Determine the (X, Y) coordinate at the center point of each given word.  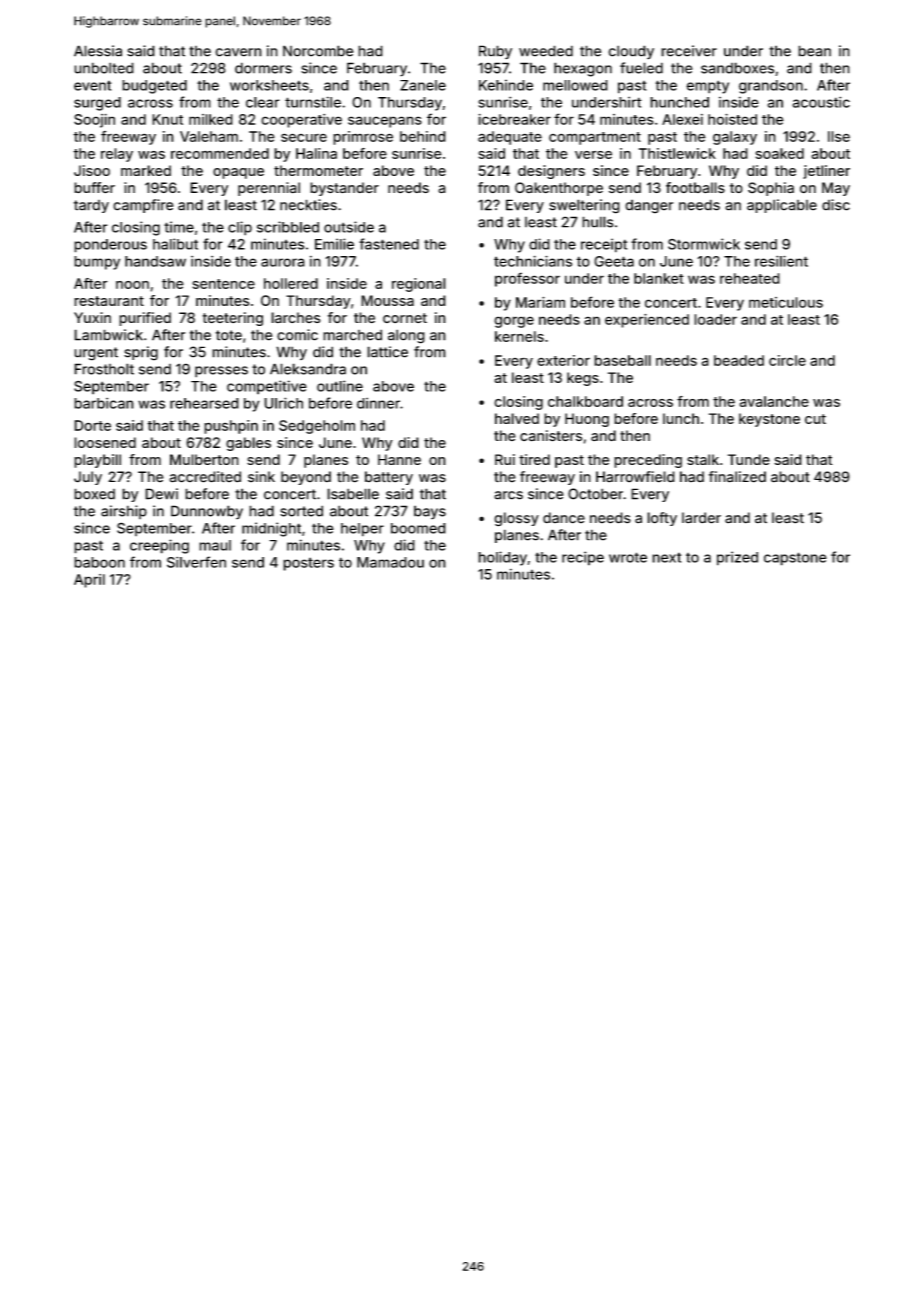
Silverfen (196, 562)
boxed (94, 494)
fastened (389, 244)
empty (707, 87)
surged (97, 104)
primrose (363, 138)
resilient (781, 261)
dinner (378, 403)
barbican (104, 403)
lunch (681, 418)
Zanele (423, 85)
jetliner (826, 172)
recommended (220, 153)
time (179, 227)
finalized (737, 477)
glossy (516, 519)
